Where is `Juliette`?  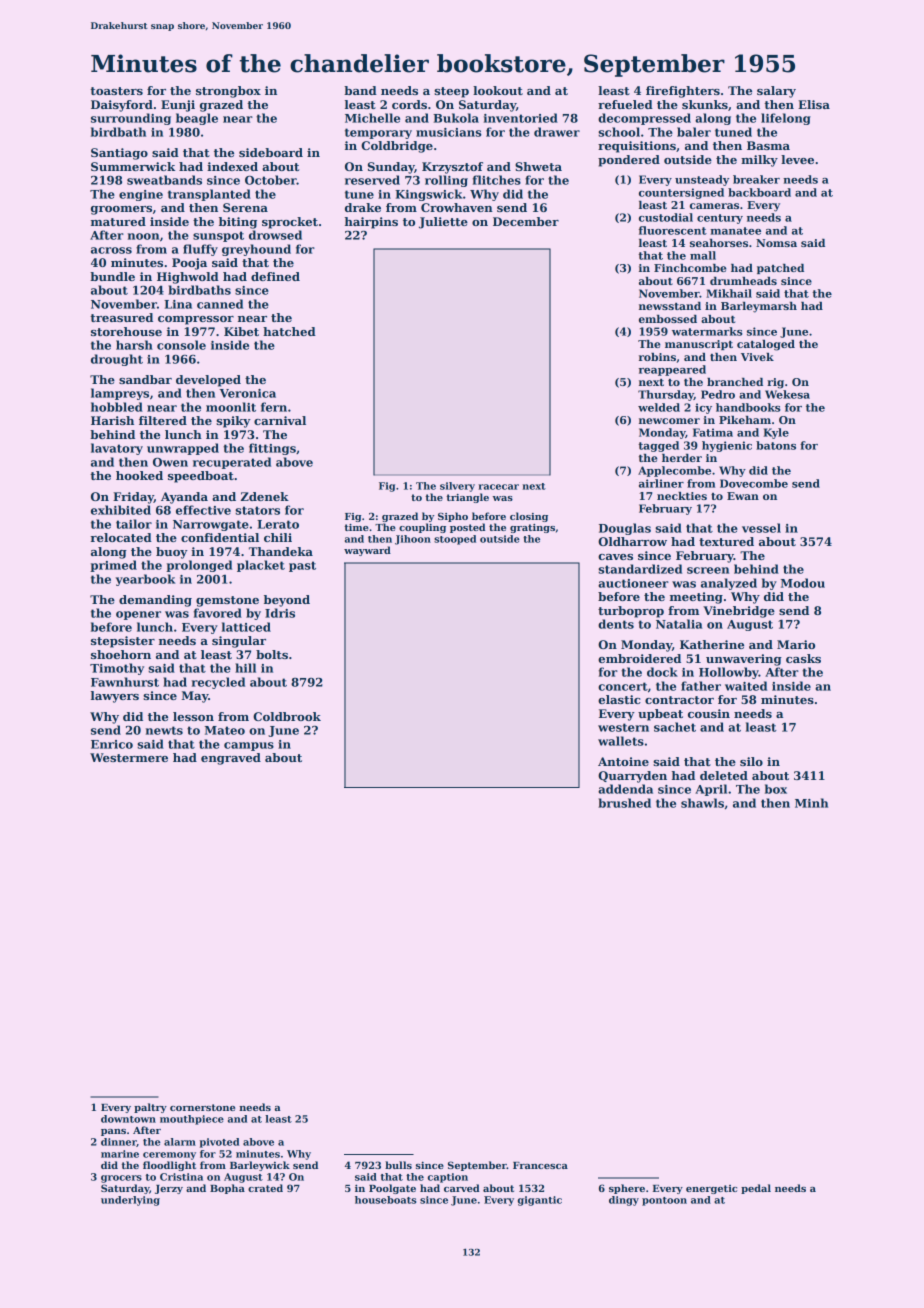 Juliette is located at coordinates (443, 223).
